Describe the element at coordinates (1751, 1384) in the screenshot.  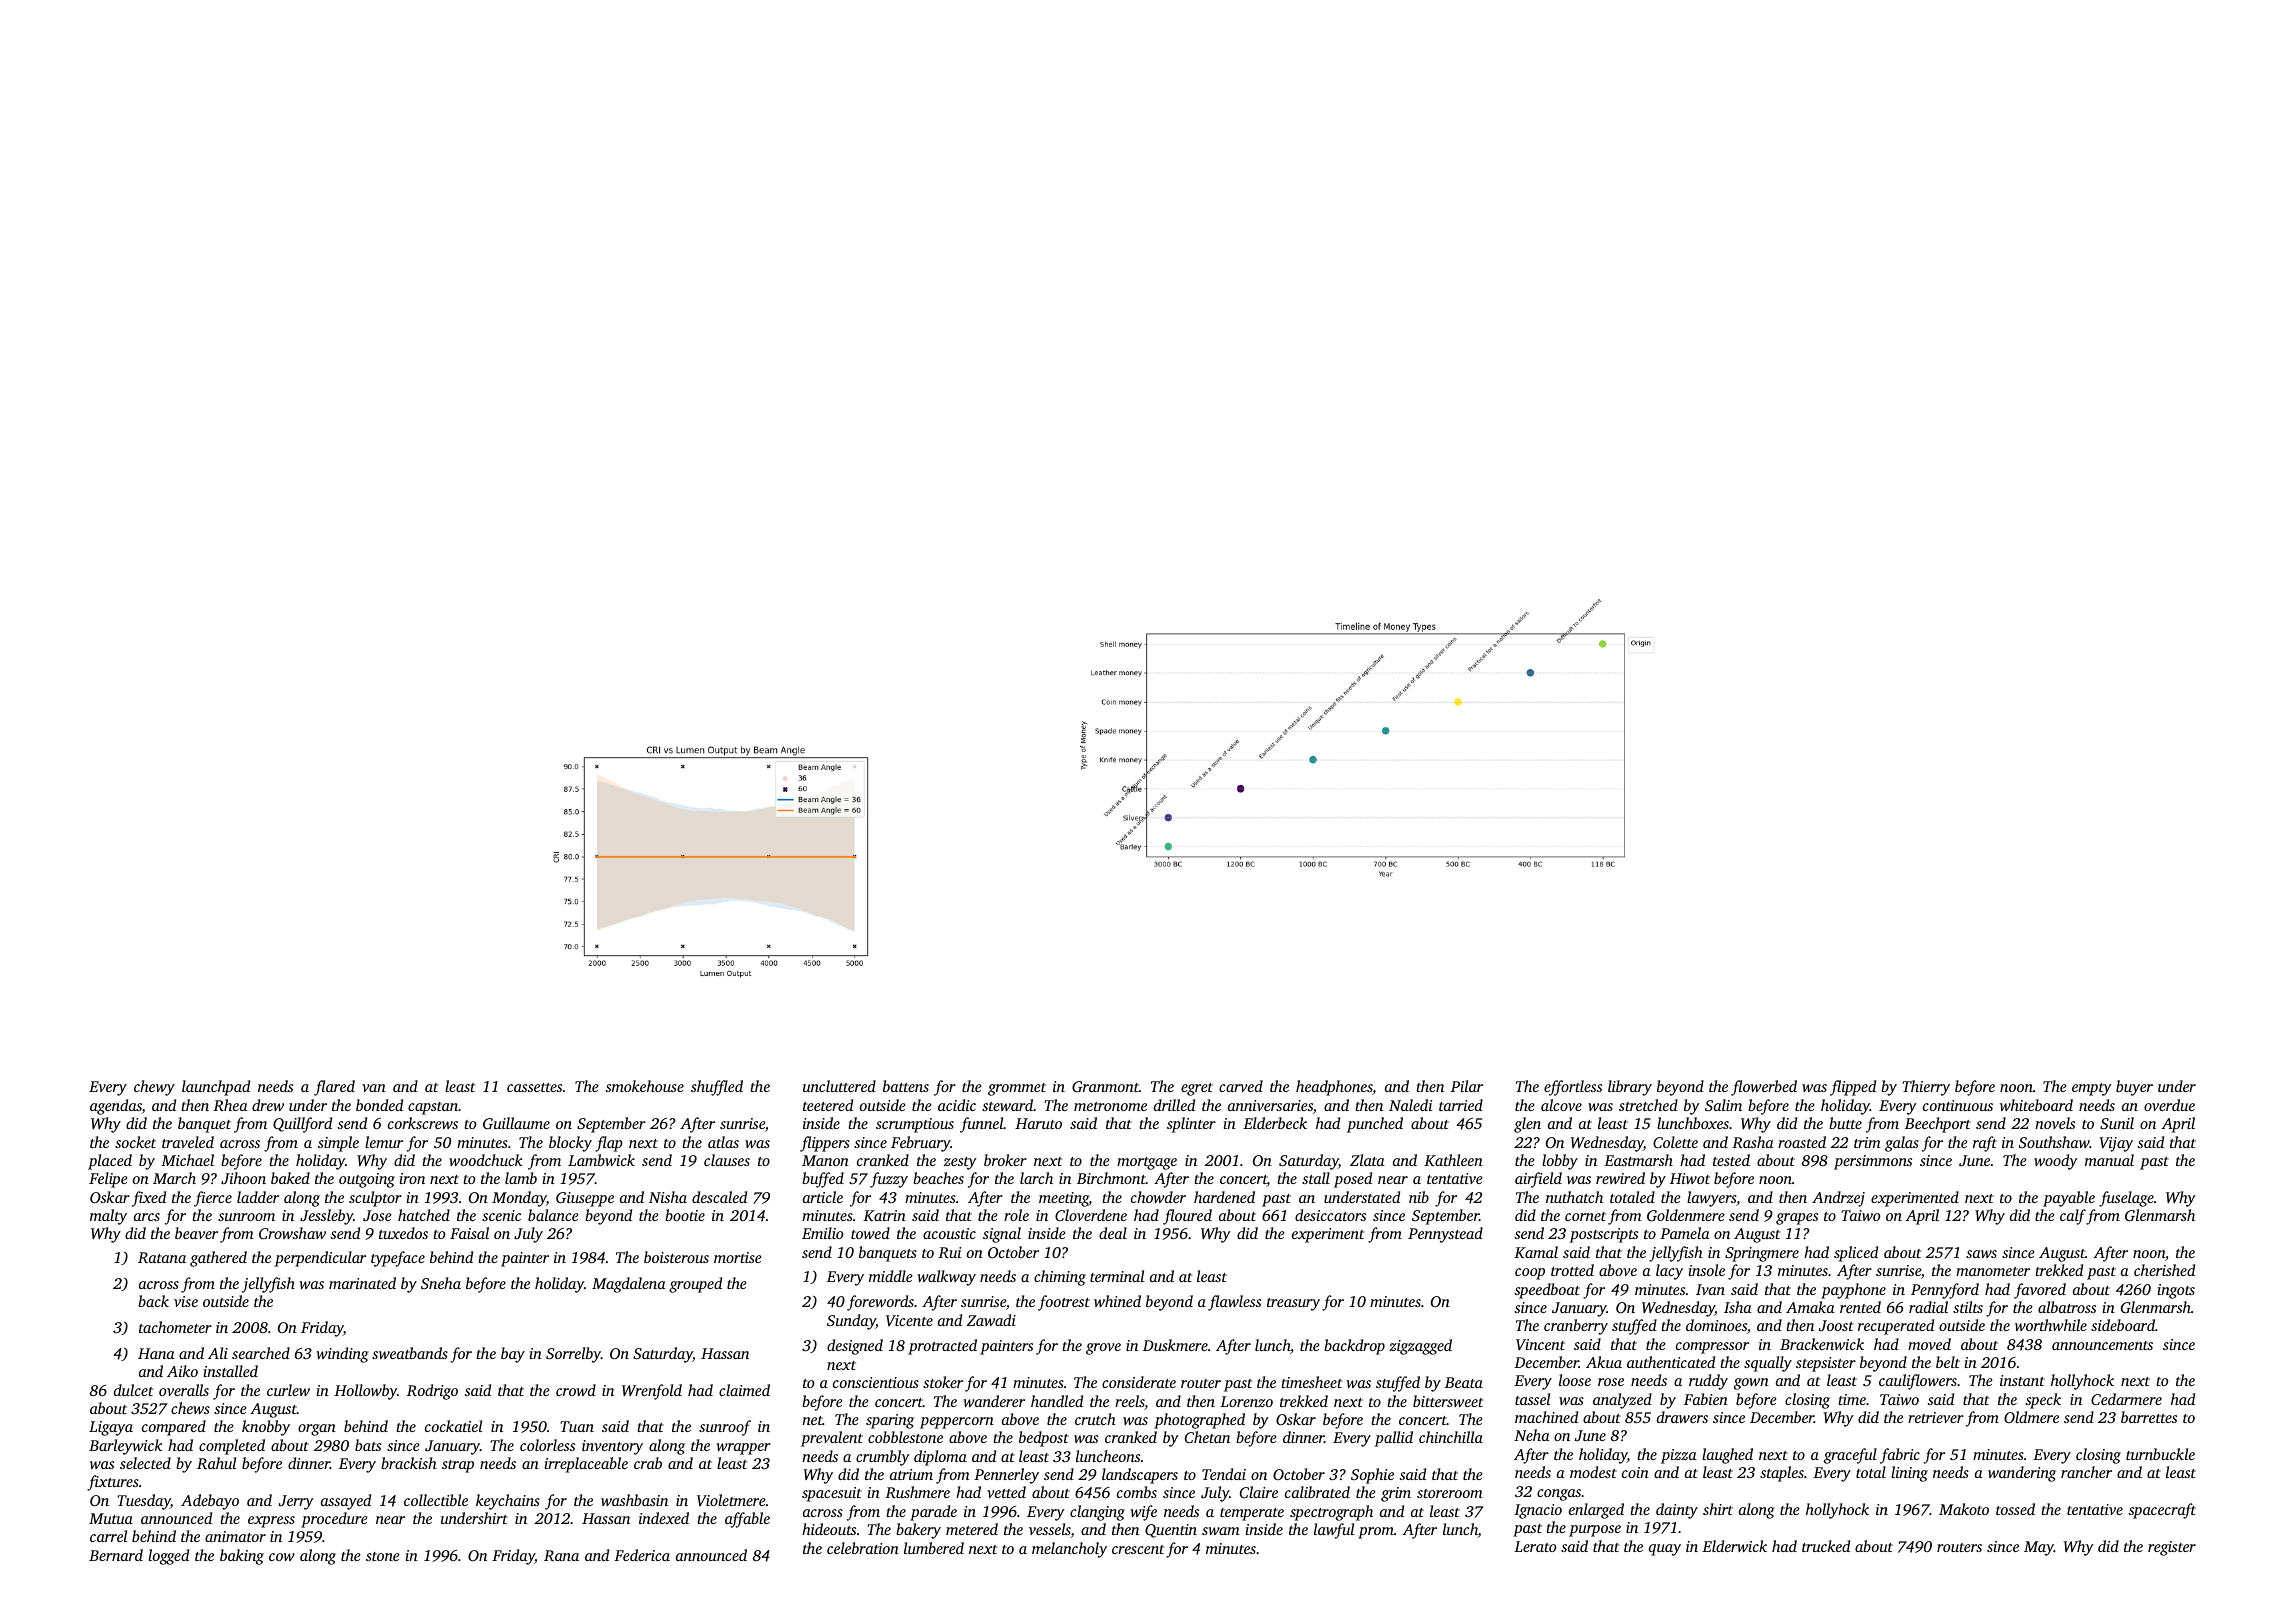
I see `gown` at that location.
